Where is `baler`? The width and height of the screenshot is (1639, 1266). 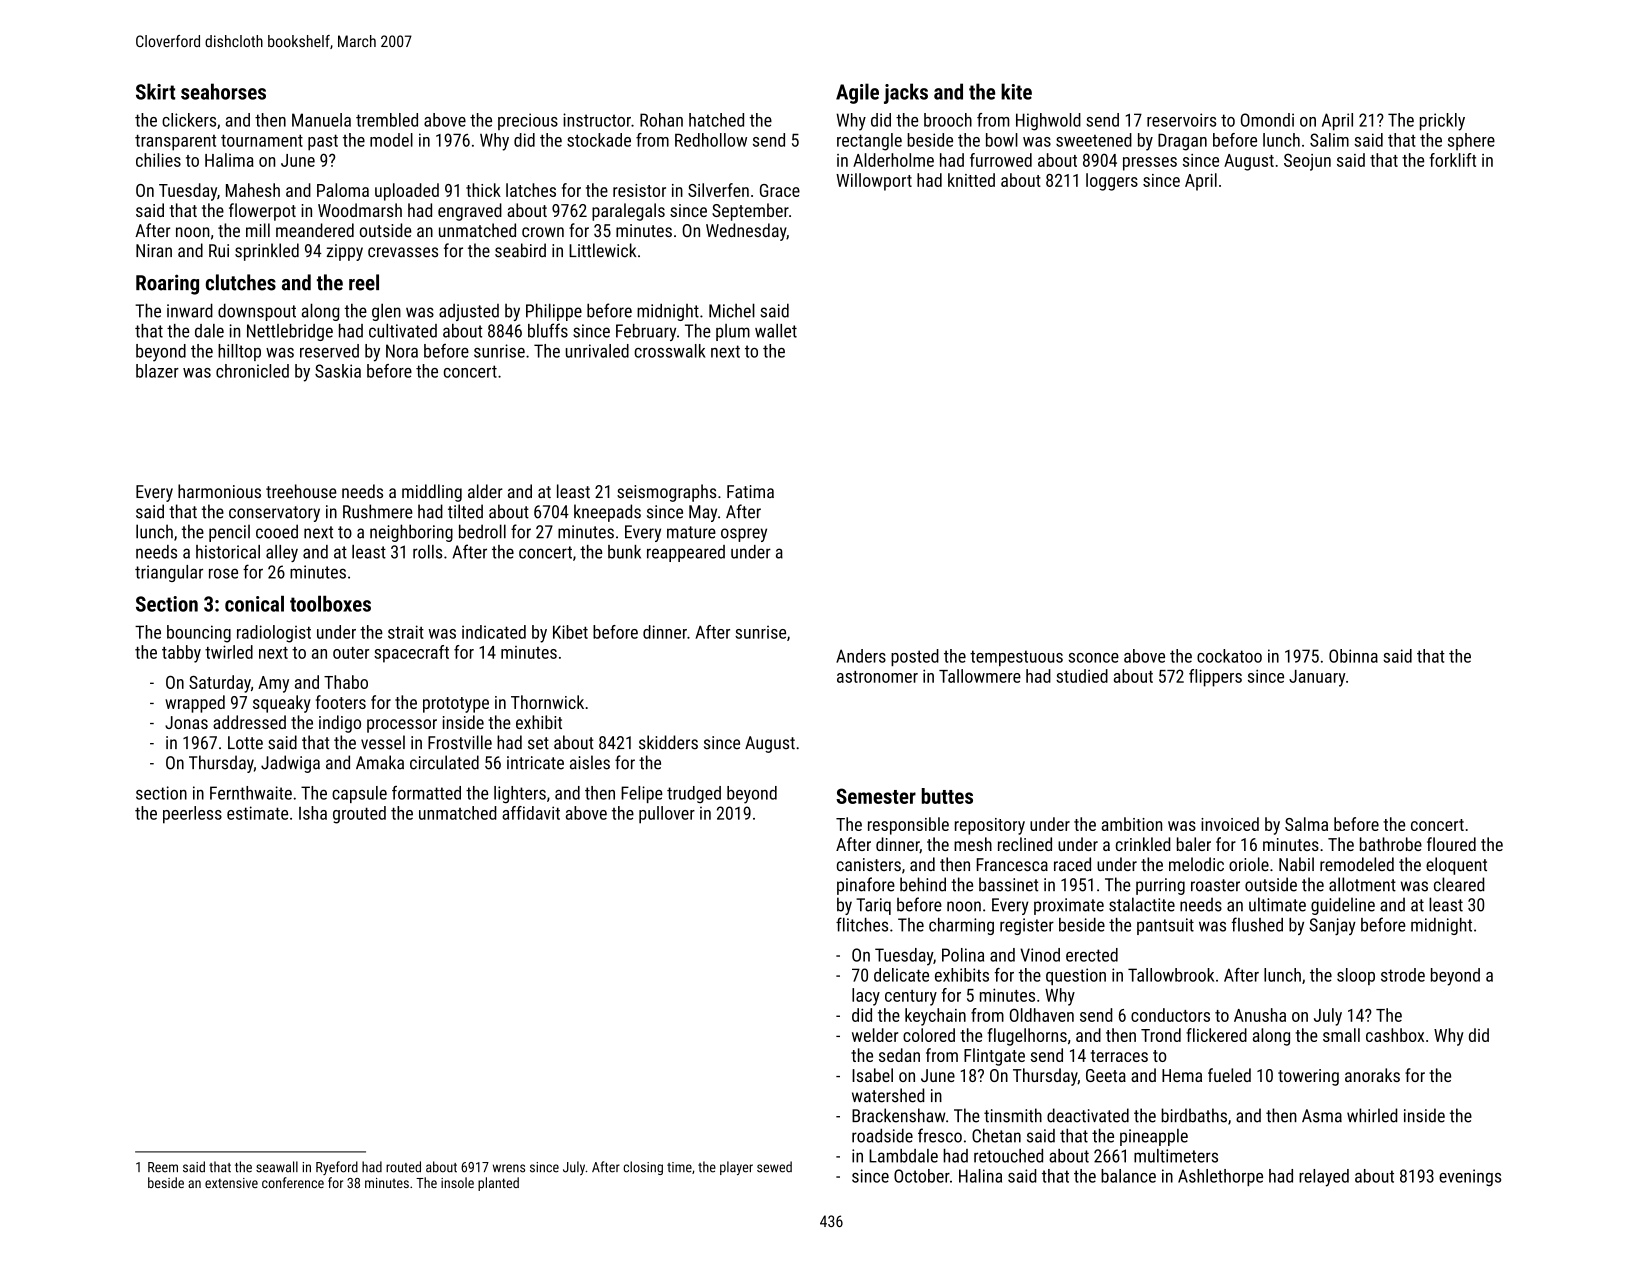
baler is located at coordinates (1194, 844).
